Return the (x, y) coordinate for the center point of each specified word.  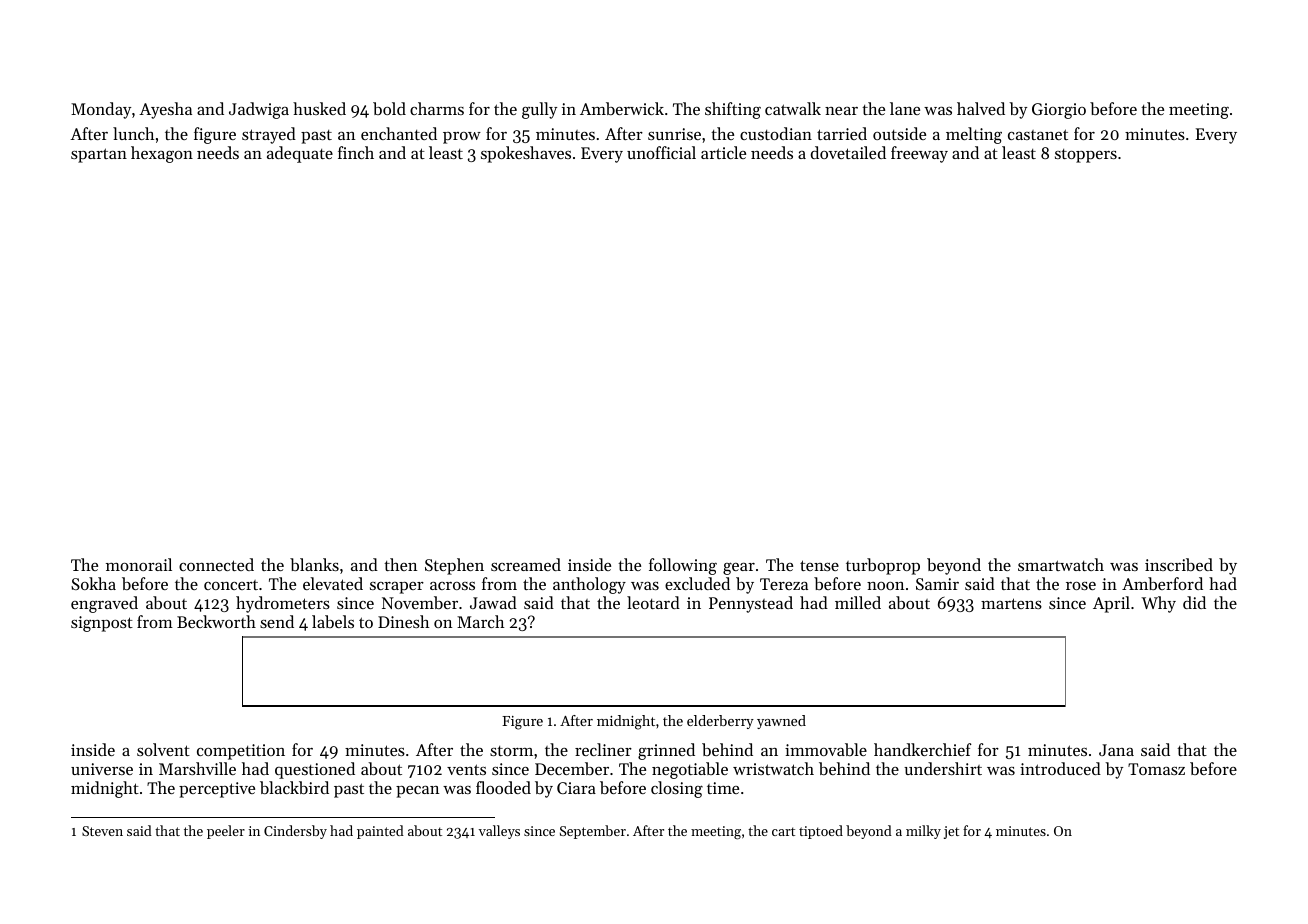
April (1111, 604)
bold (389, 108)
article (723, 152)
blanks (314, 564)
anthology (589, 585)
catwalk (793, 108)
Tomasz (1156, 769)
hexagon (162, 154)
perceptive (217, 790)
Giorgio (1059, 111)
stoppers (1086, 156)
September (593, 832)
